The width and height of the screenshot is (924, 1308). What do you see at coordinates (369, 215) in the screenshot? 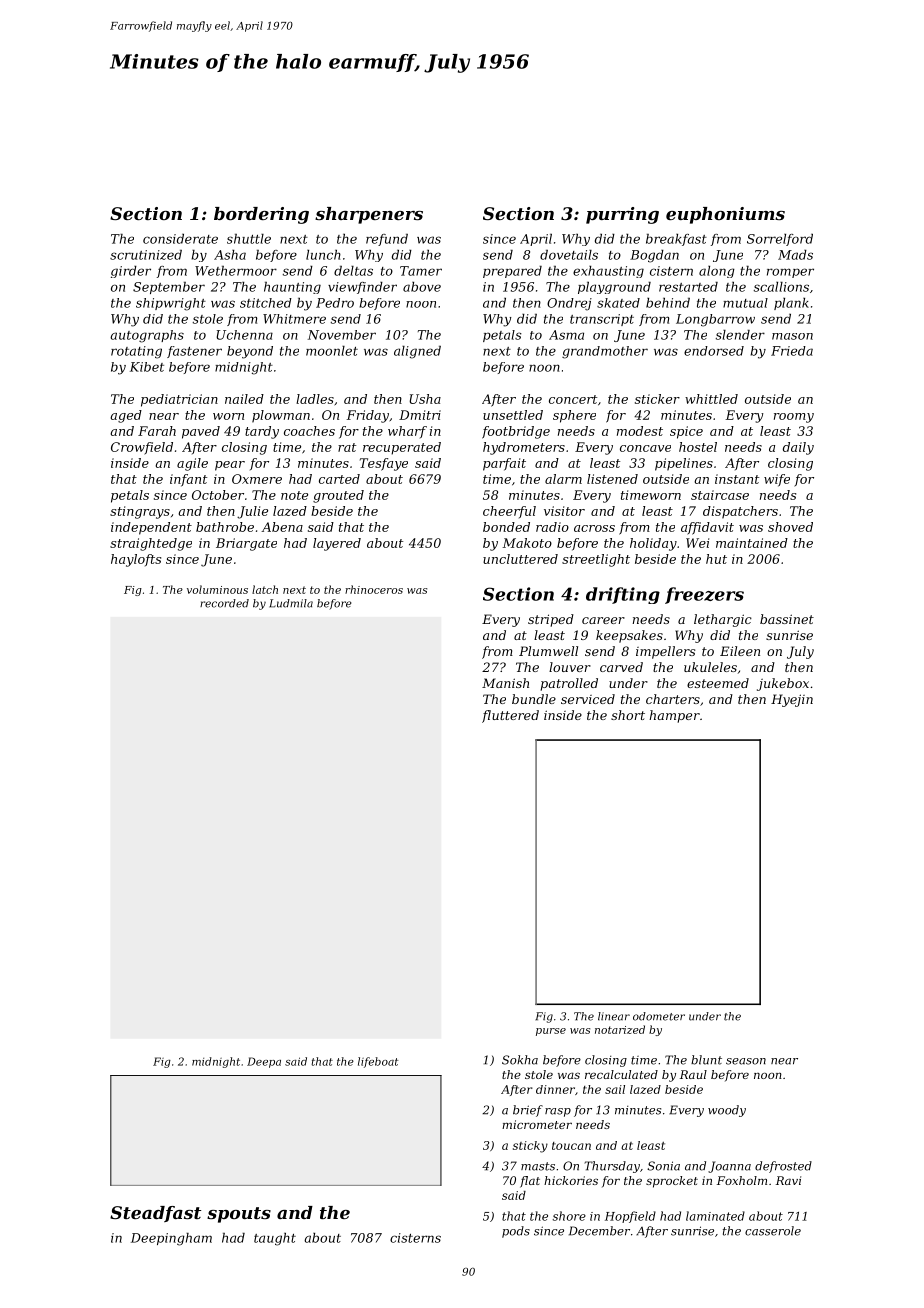
I see `sharpeners` at bounding box center [369, 215].
